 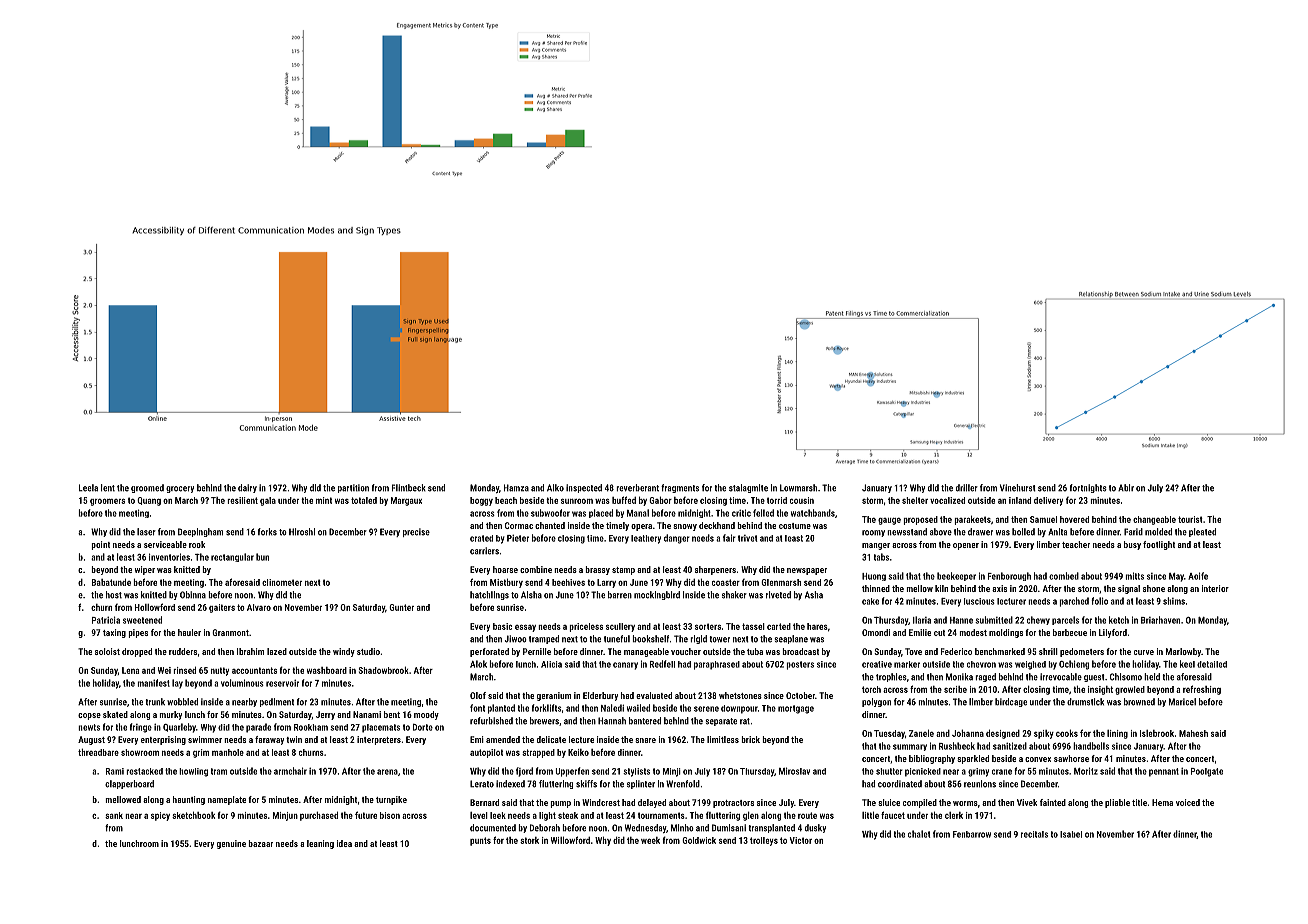 What do you see at coordinates (1113, 633) in the screenshot?
I see `Lilyford` at bounding box center [1113, 633].
